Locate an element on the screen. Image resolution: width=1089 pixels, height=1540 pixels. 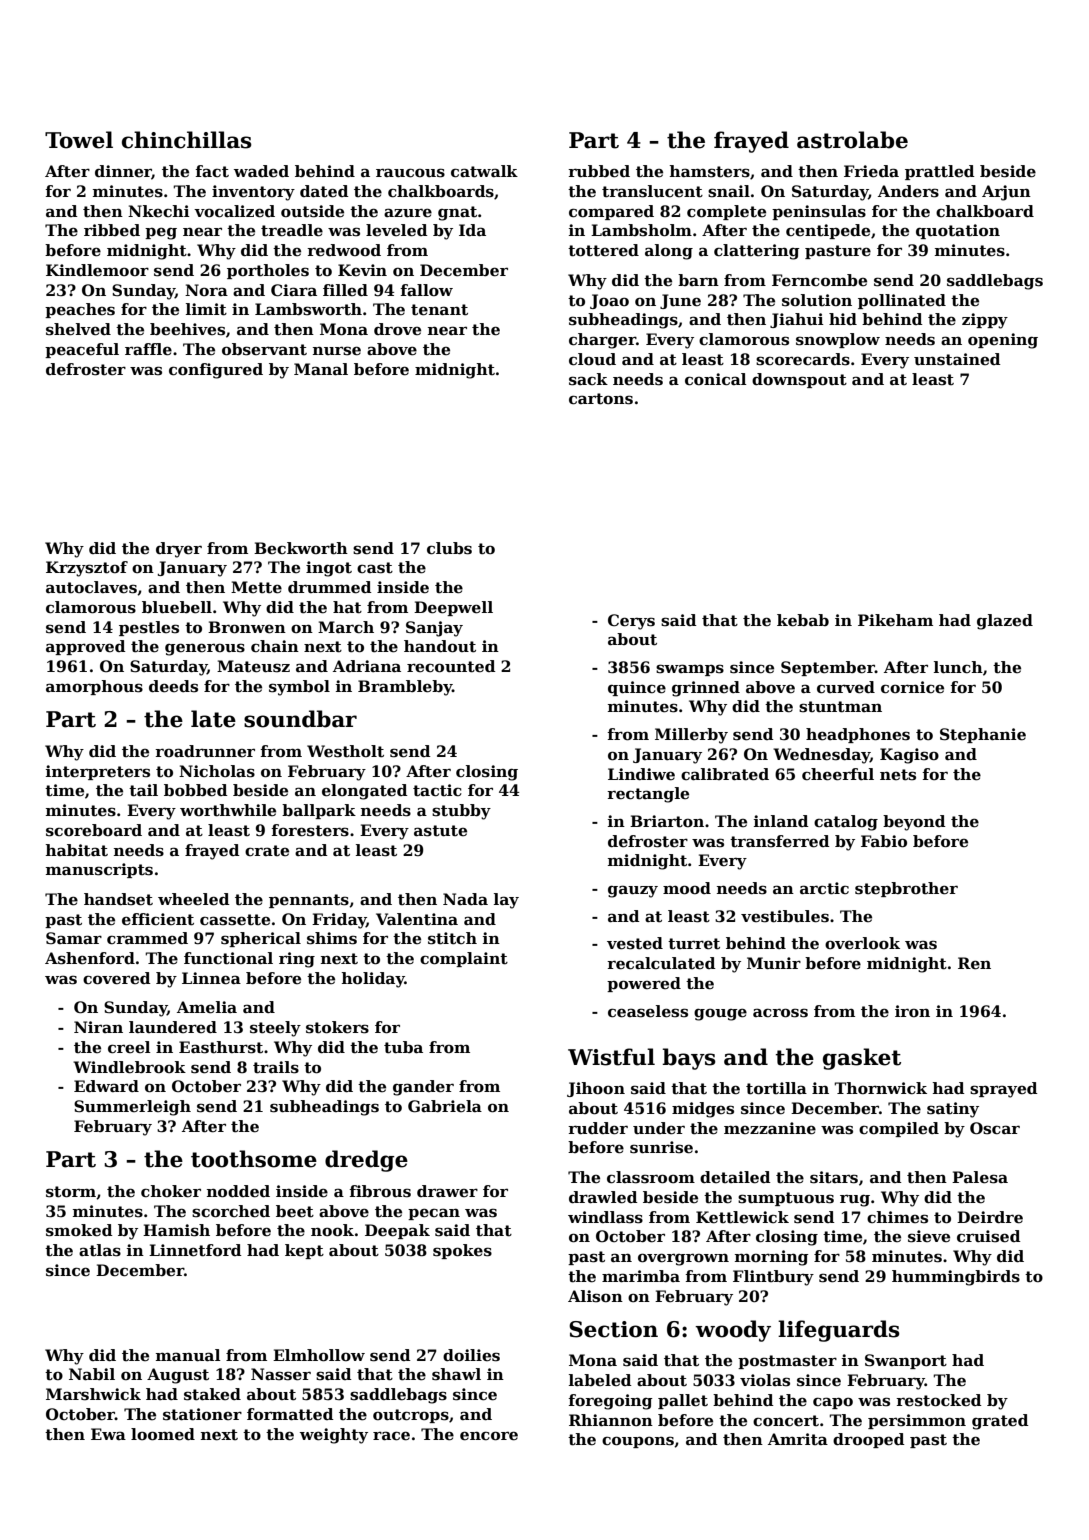
interpreters is located at coordinates (98, 772).
